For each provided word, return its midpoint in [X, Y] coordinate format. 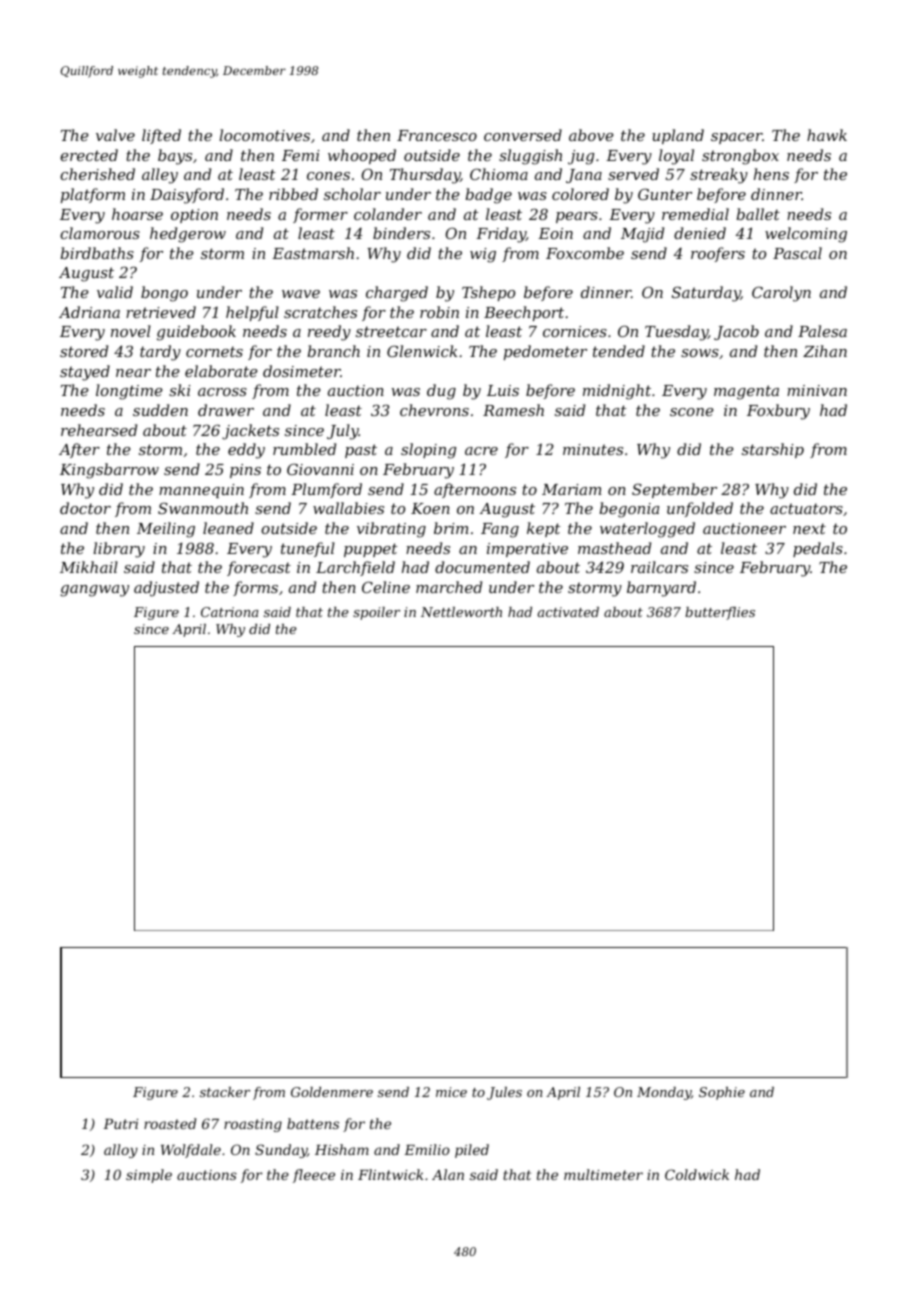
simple [149, 1176]
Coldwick [697, 1174]
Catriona [229, 612]
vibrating [391, 530]
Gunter [665, 194]
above [591, 135]
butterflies [720, 613]
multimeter [603, 1174]
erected [89, 155]
